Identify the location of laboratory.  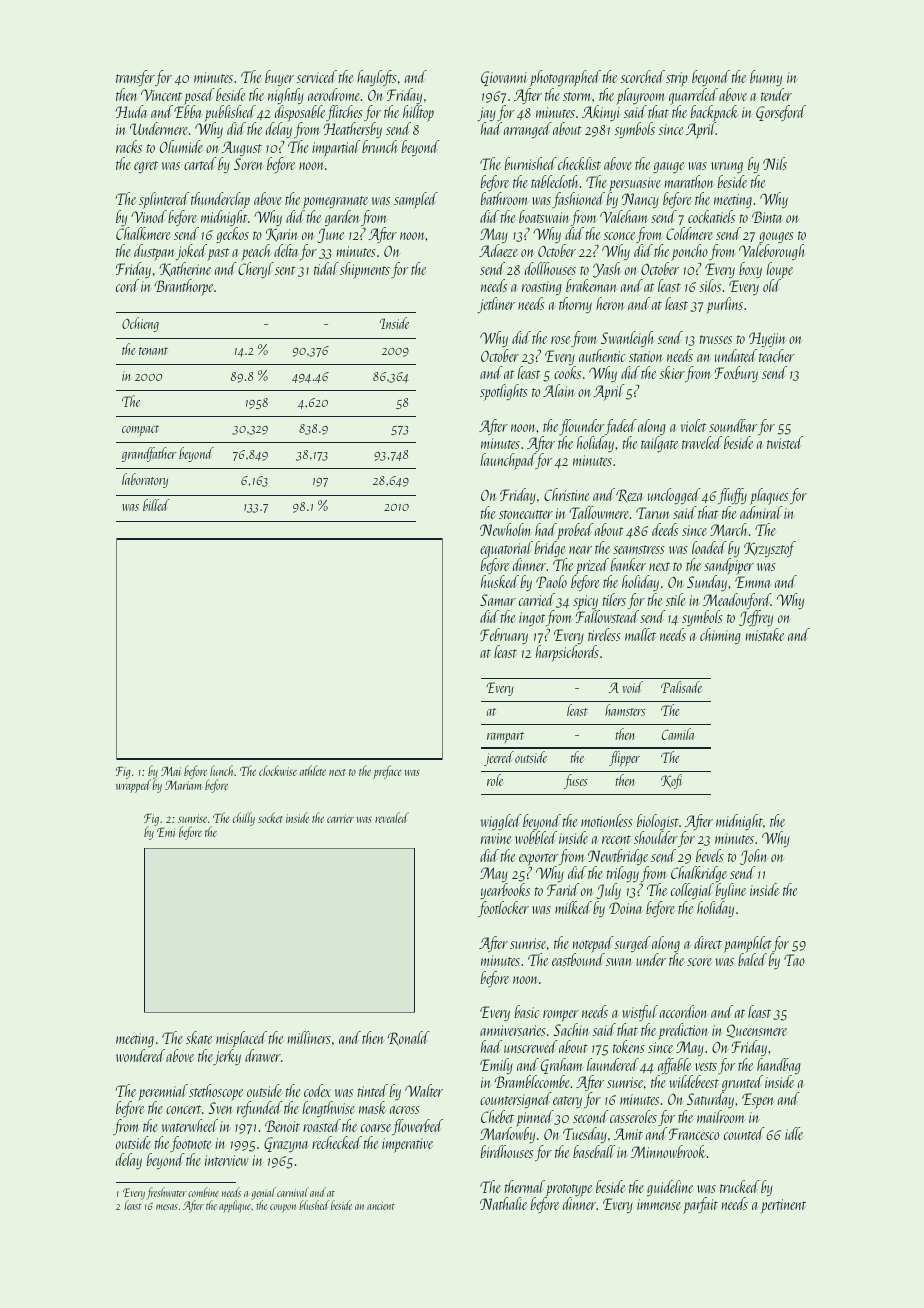
(145, 480).
